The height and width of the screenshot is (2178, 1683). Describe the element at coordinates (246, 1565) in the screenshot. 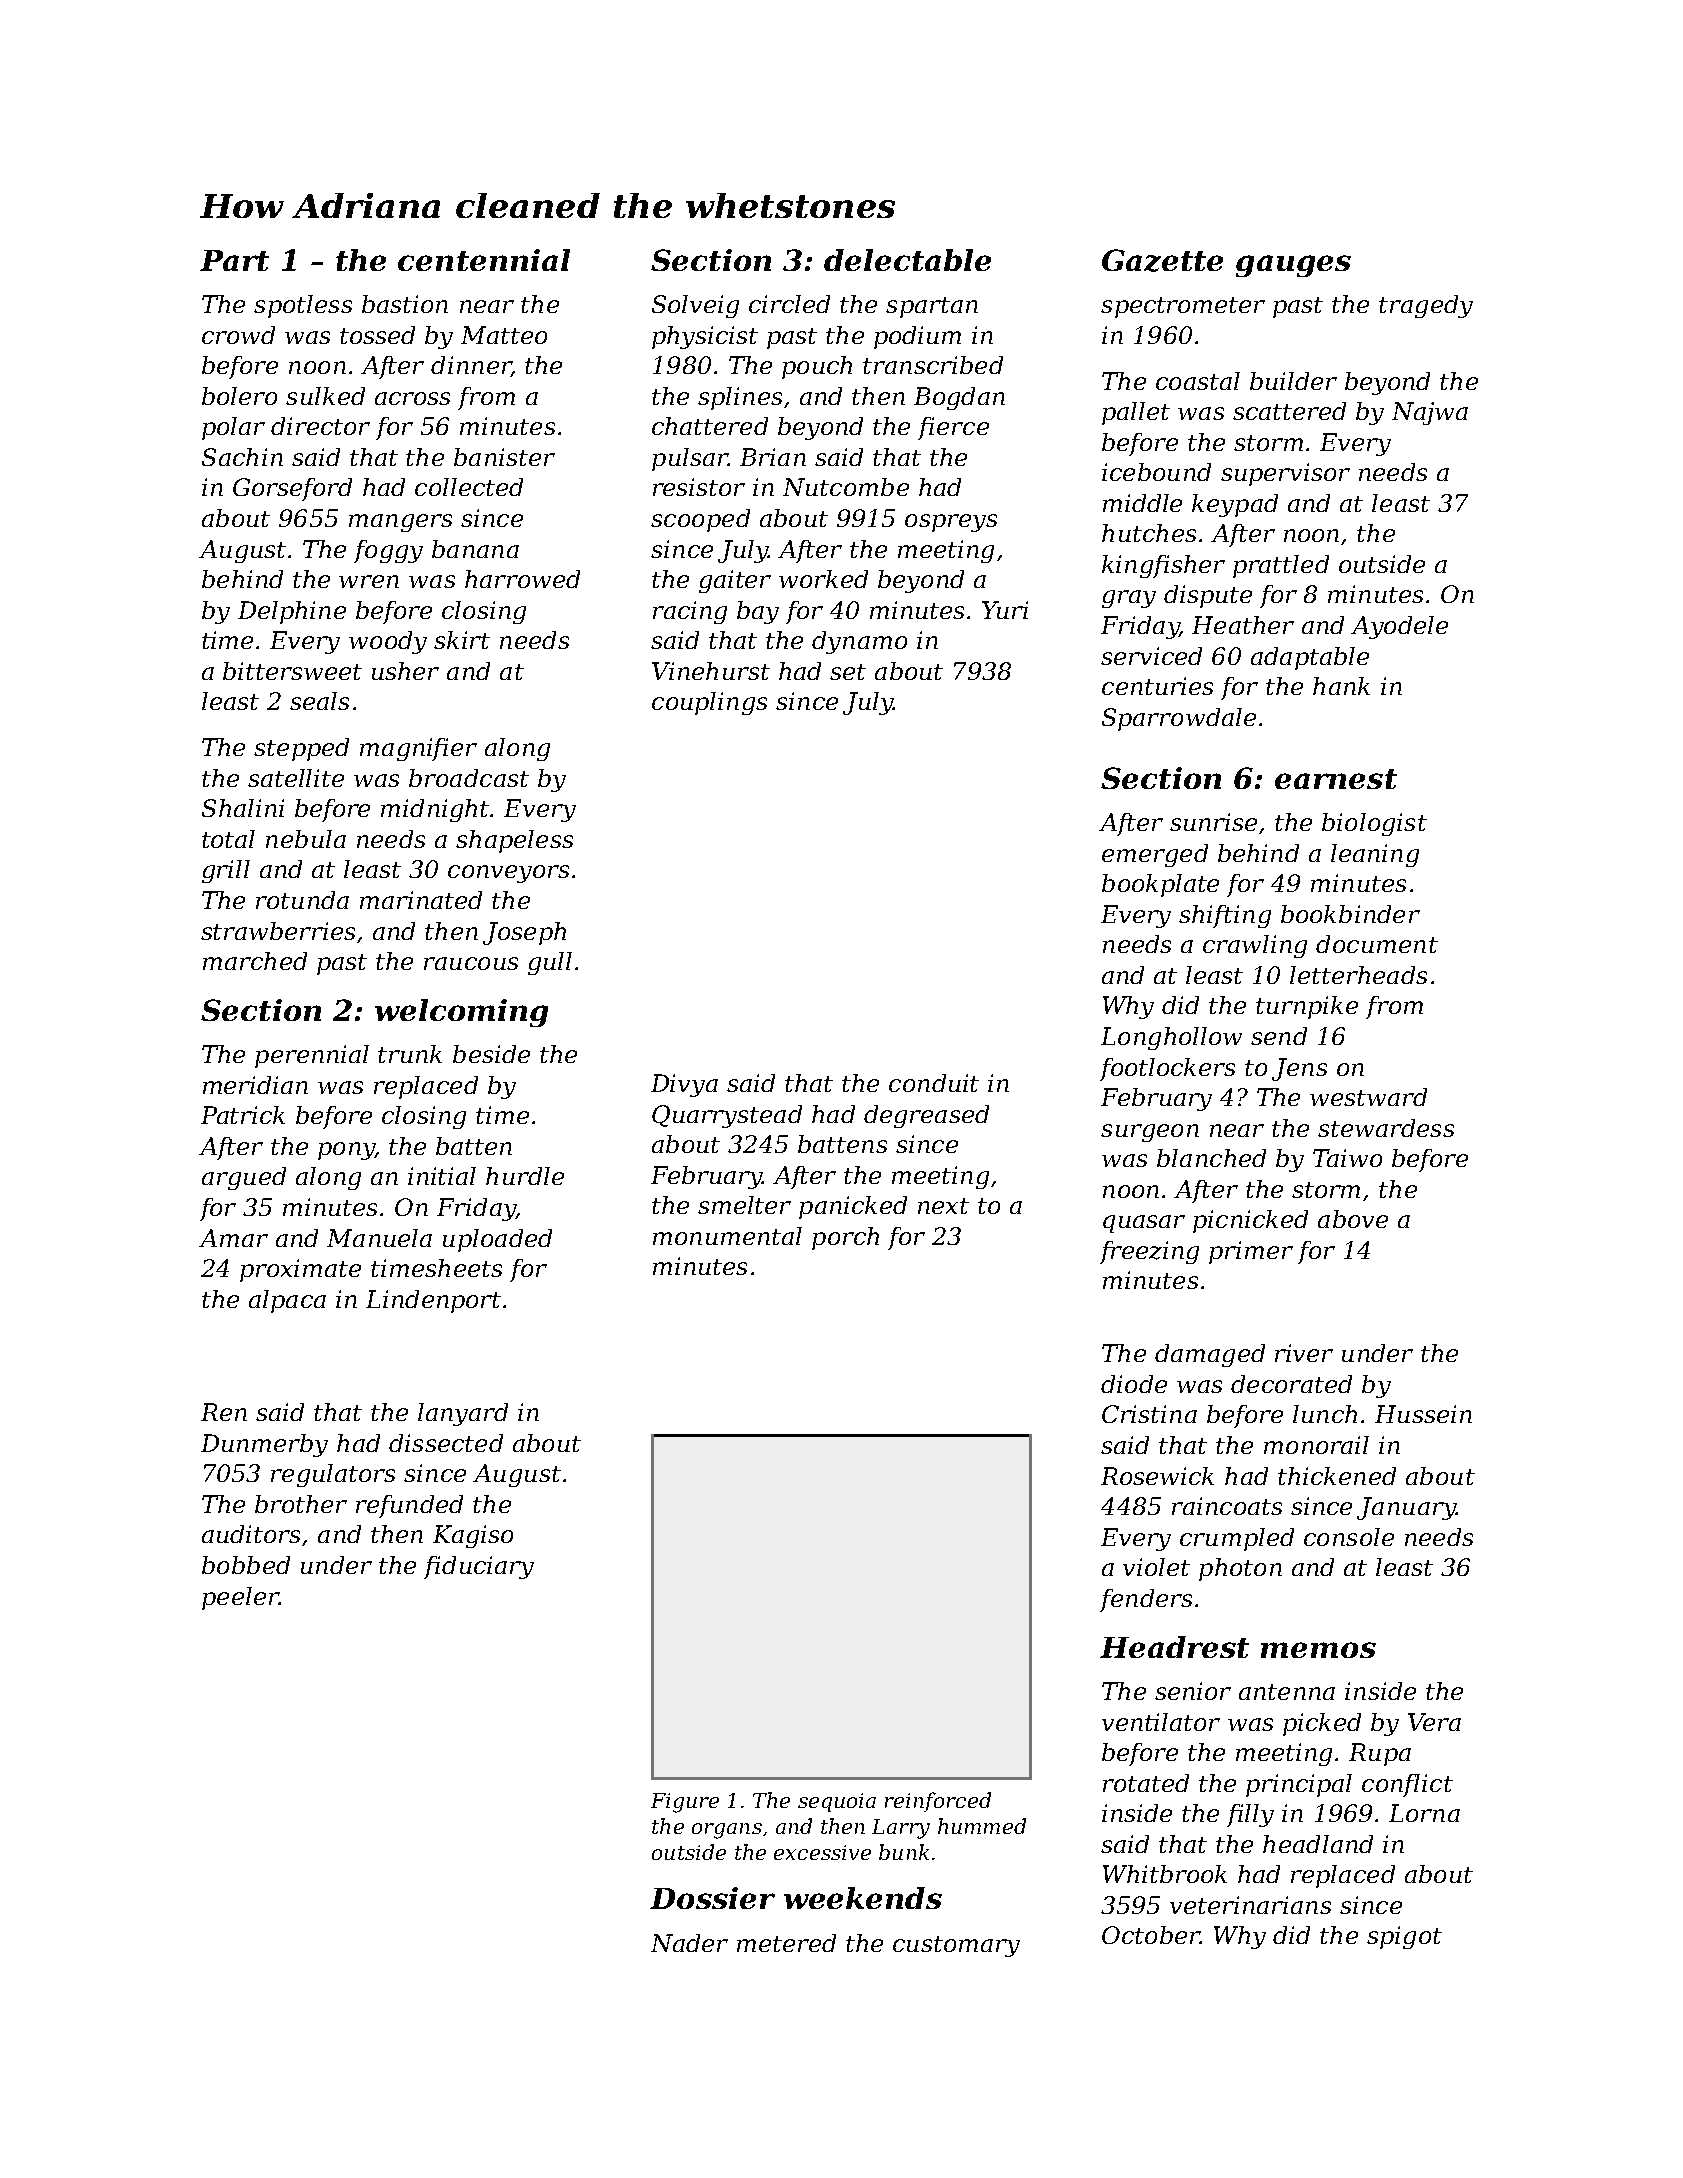

I see `bobbed` at that location.
